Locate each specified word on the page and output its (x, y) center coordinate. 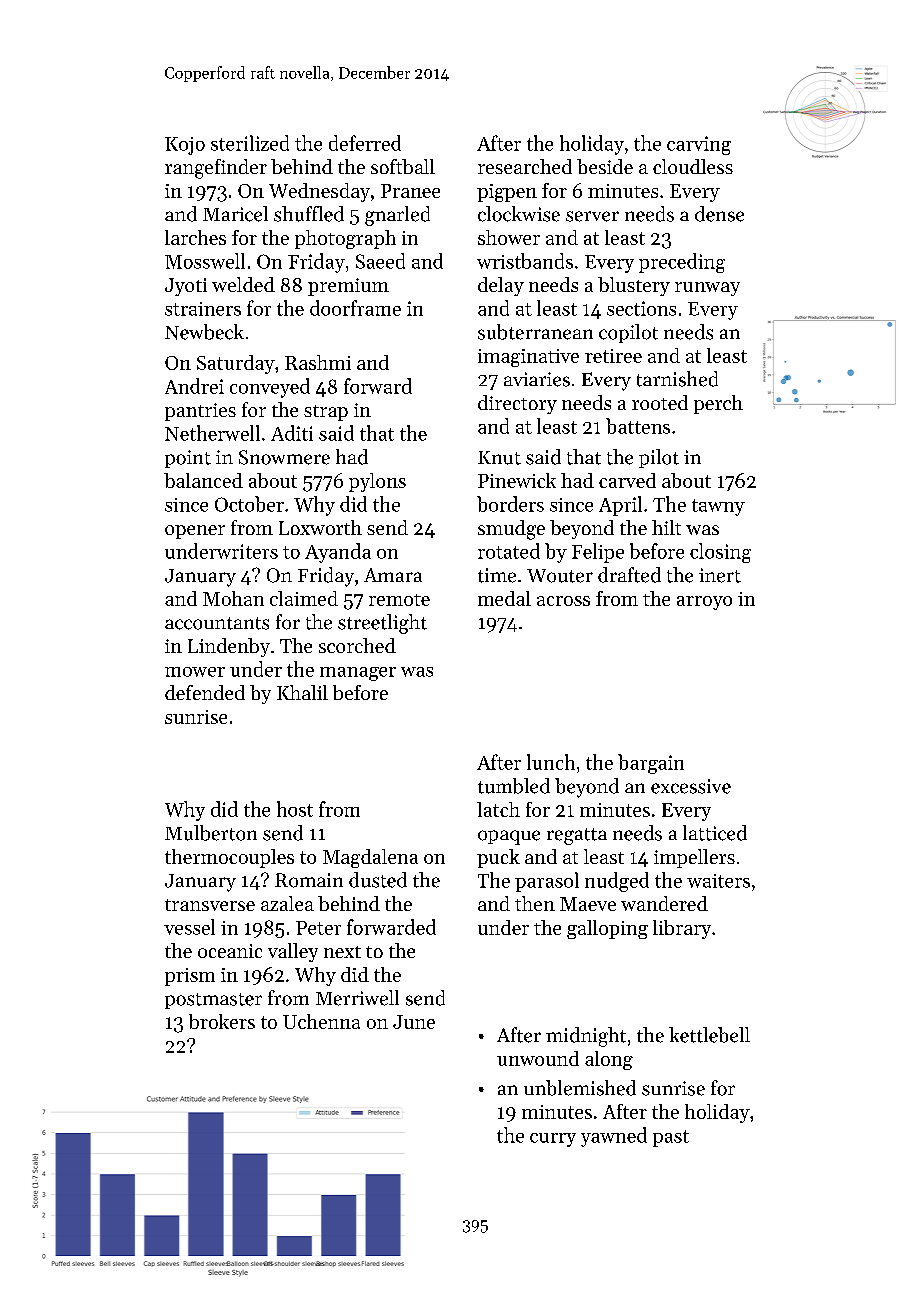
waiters (718, 881)
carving (699, 145)
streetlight (382, 624)
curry (553, 1140)
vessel (189, 927)
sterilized (250, 143)
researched (525, 166)
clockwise (519, 214)
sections (641, 308)
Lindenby (229, 647)
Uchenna (321, 1021)
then (535, 903)
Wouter (560, 576)
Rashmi (318, 362)
